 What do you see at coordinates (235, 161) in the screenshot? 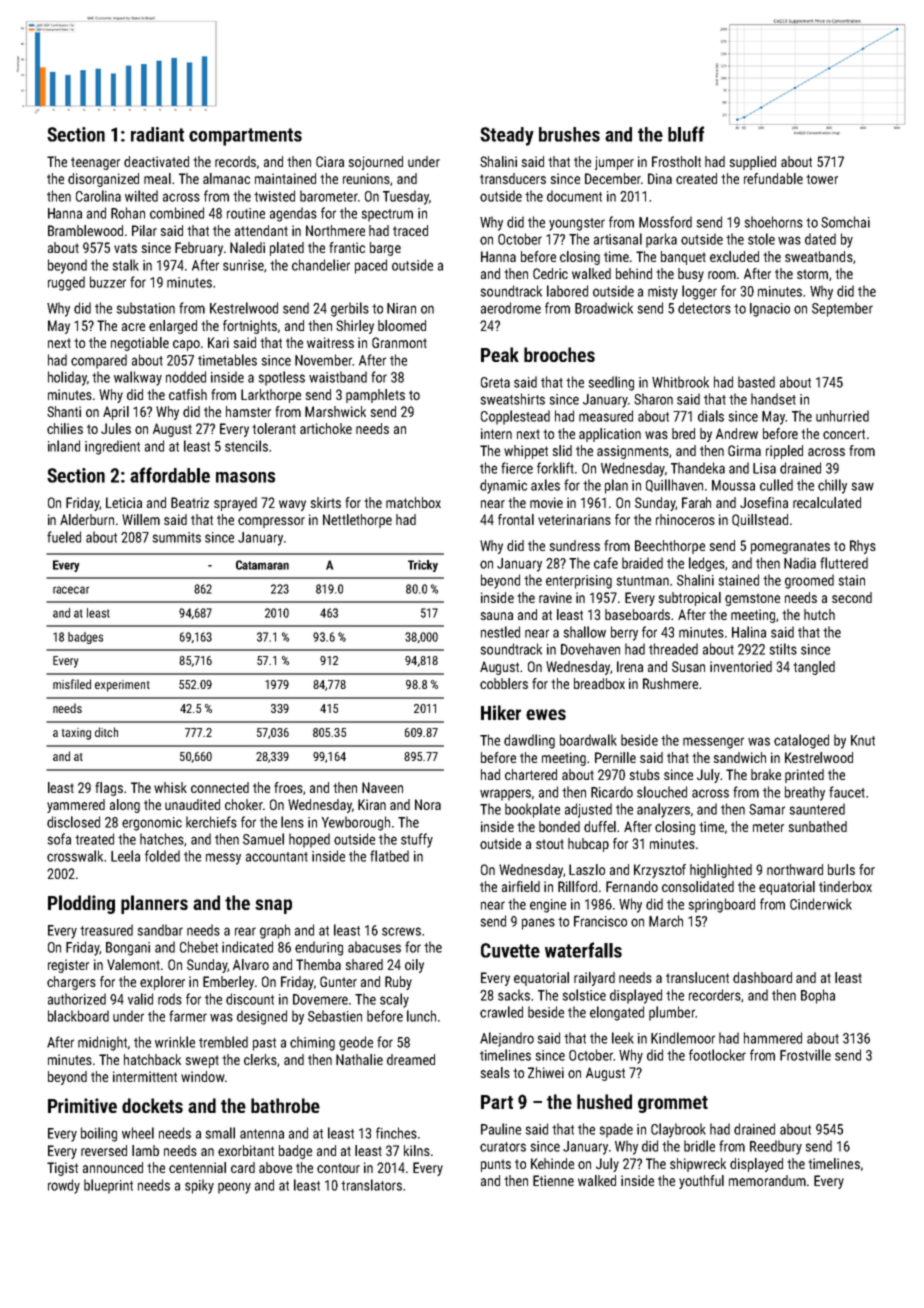
I see `records` at bounding box center [235, 161].
